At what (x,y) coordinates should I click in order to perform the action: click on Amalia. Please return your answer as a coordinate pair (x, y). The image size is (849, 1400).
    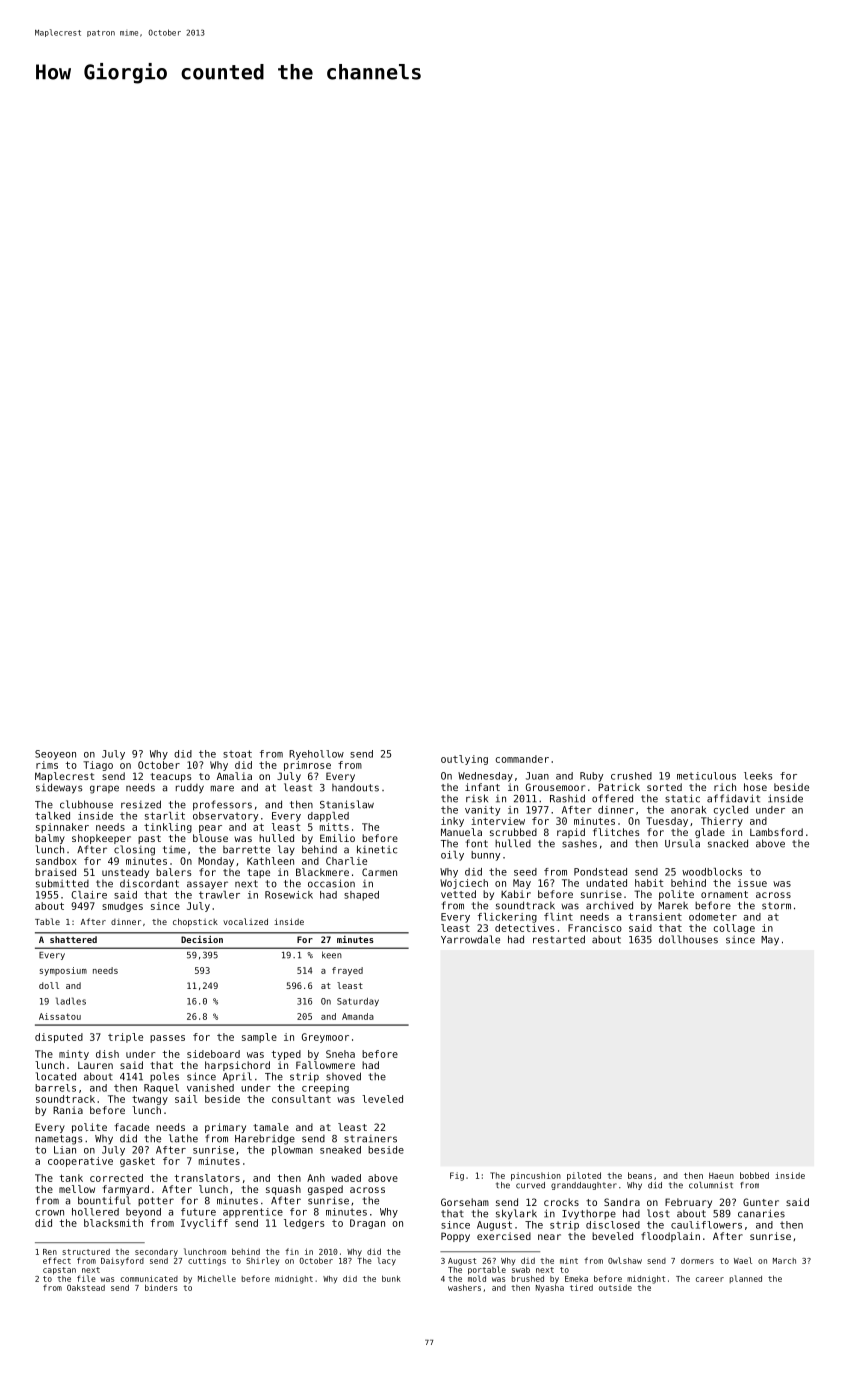
    Looking at the image, I should click on (234, 776).
